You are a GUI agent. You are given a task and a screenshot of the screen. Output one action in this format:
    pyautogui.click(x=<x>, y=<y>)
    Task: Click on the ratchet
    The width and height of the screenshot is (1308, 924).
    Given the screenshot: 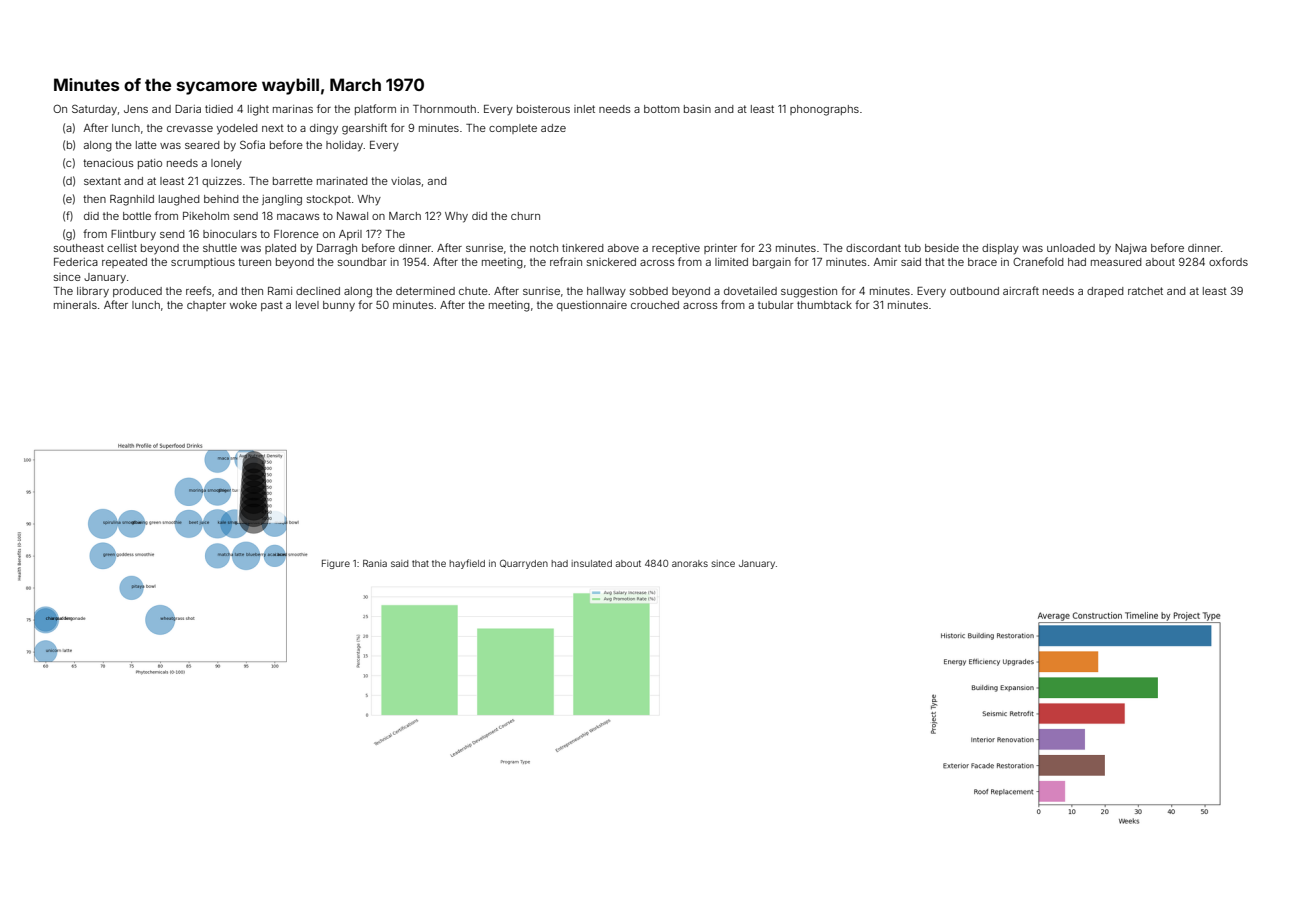 What is the action you would take?
    pyautogui.click(x=1145, y=291)
